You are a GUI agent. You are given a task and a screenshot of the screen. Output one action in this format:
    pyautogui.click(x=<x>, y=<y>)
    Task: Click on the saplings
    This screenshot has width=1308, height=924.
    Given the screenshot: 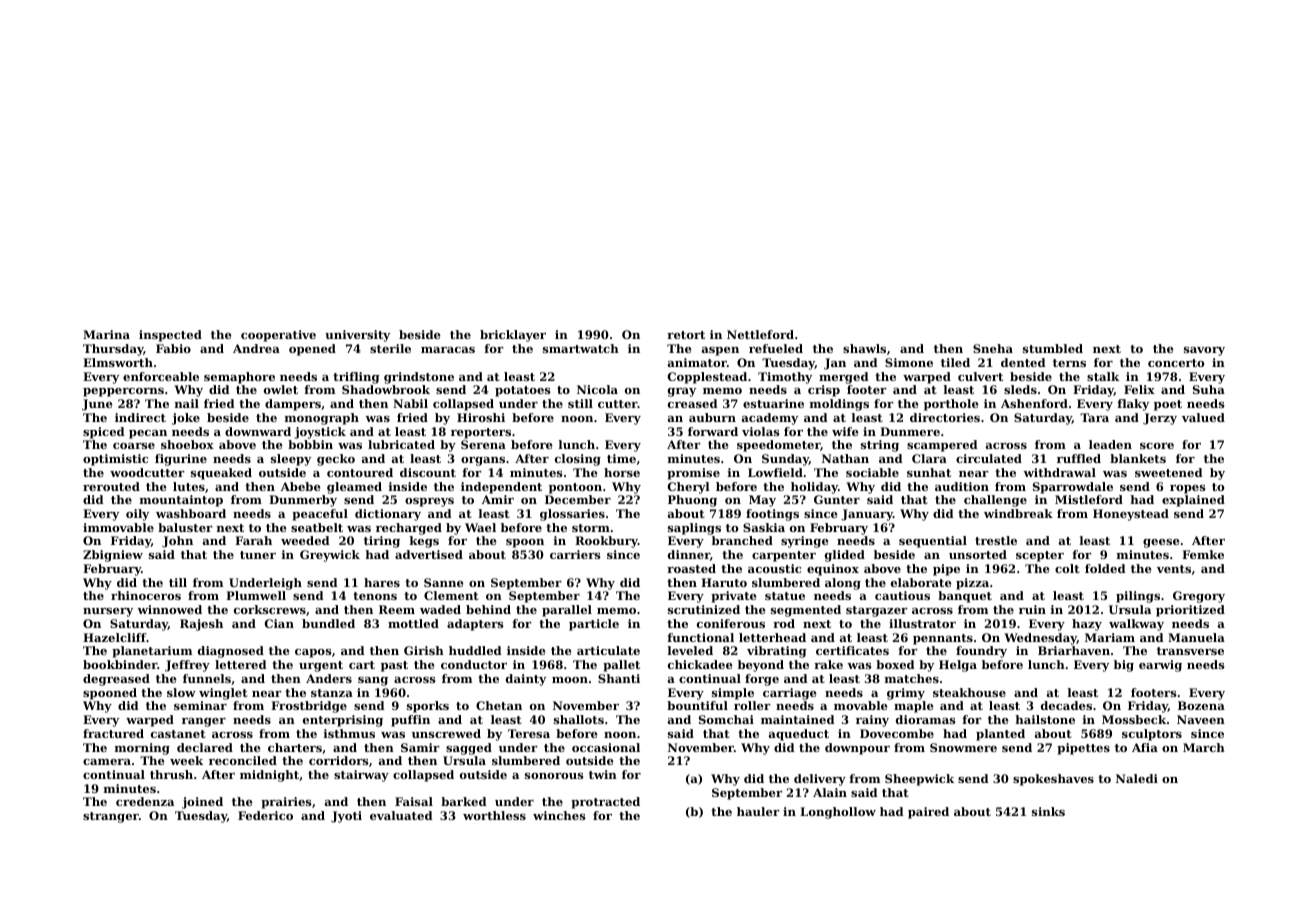 What is the action you would take?
    pyautogui.click(x=694, y=529)
